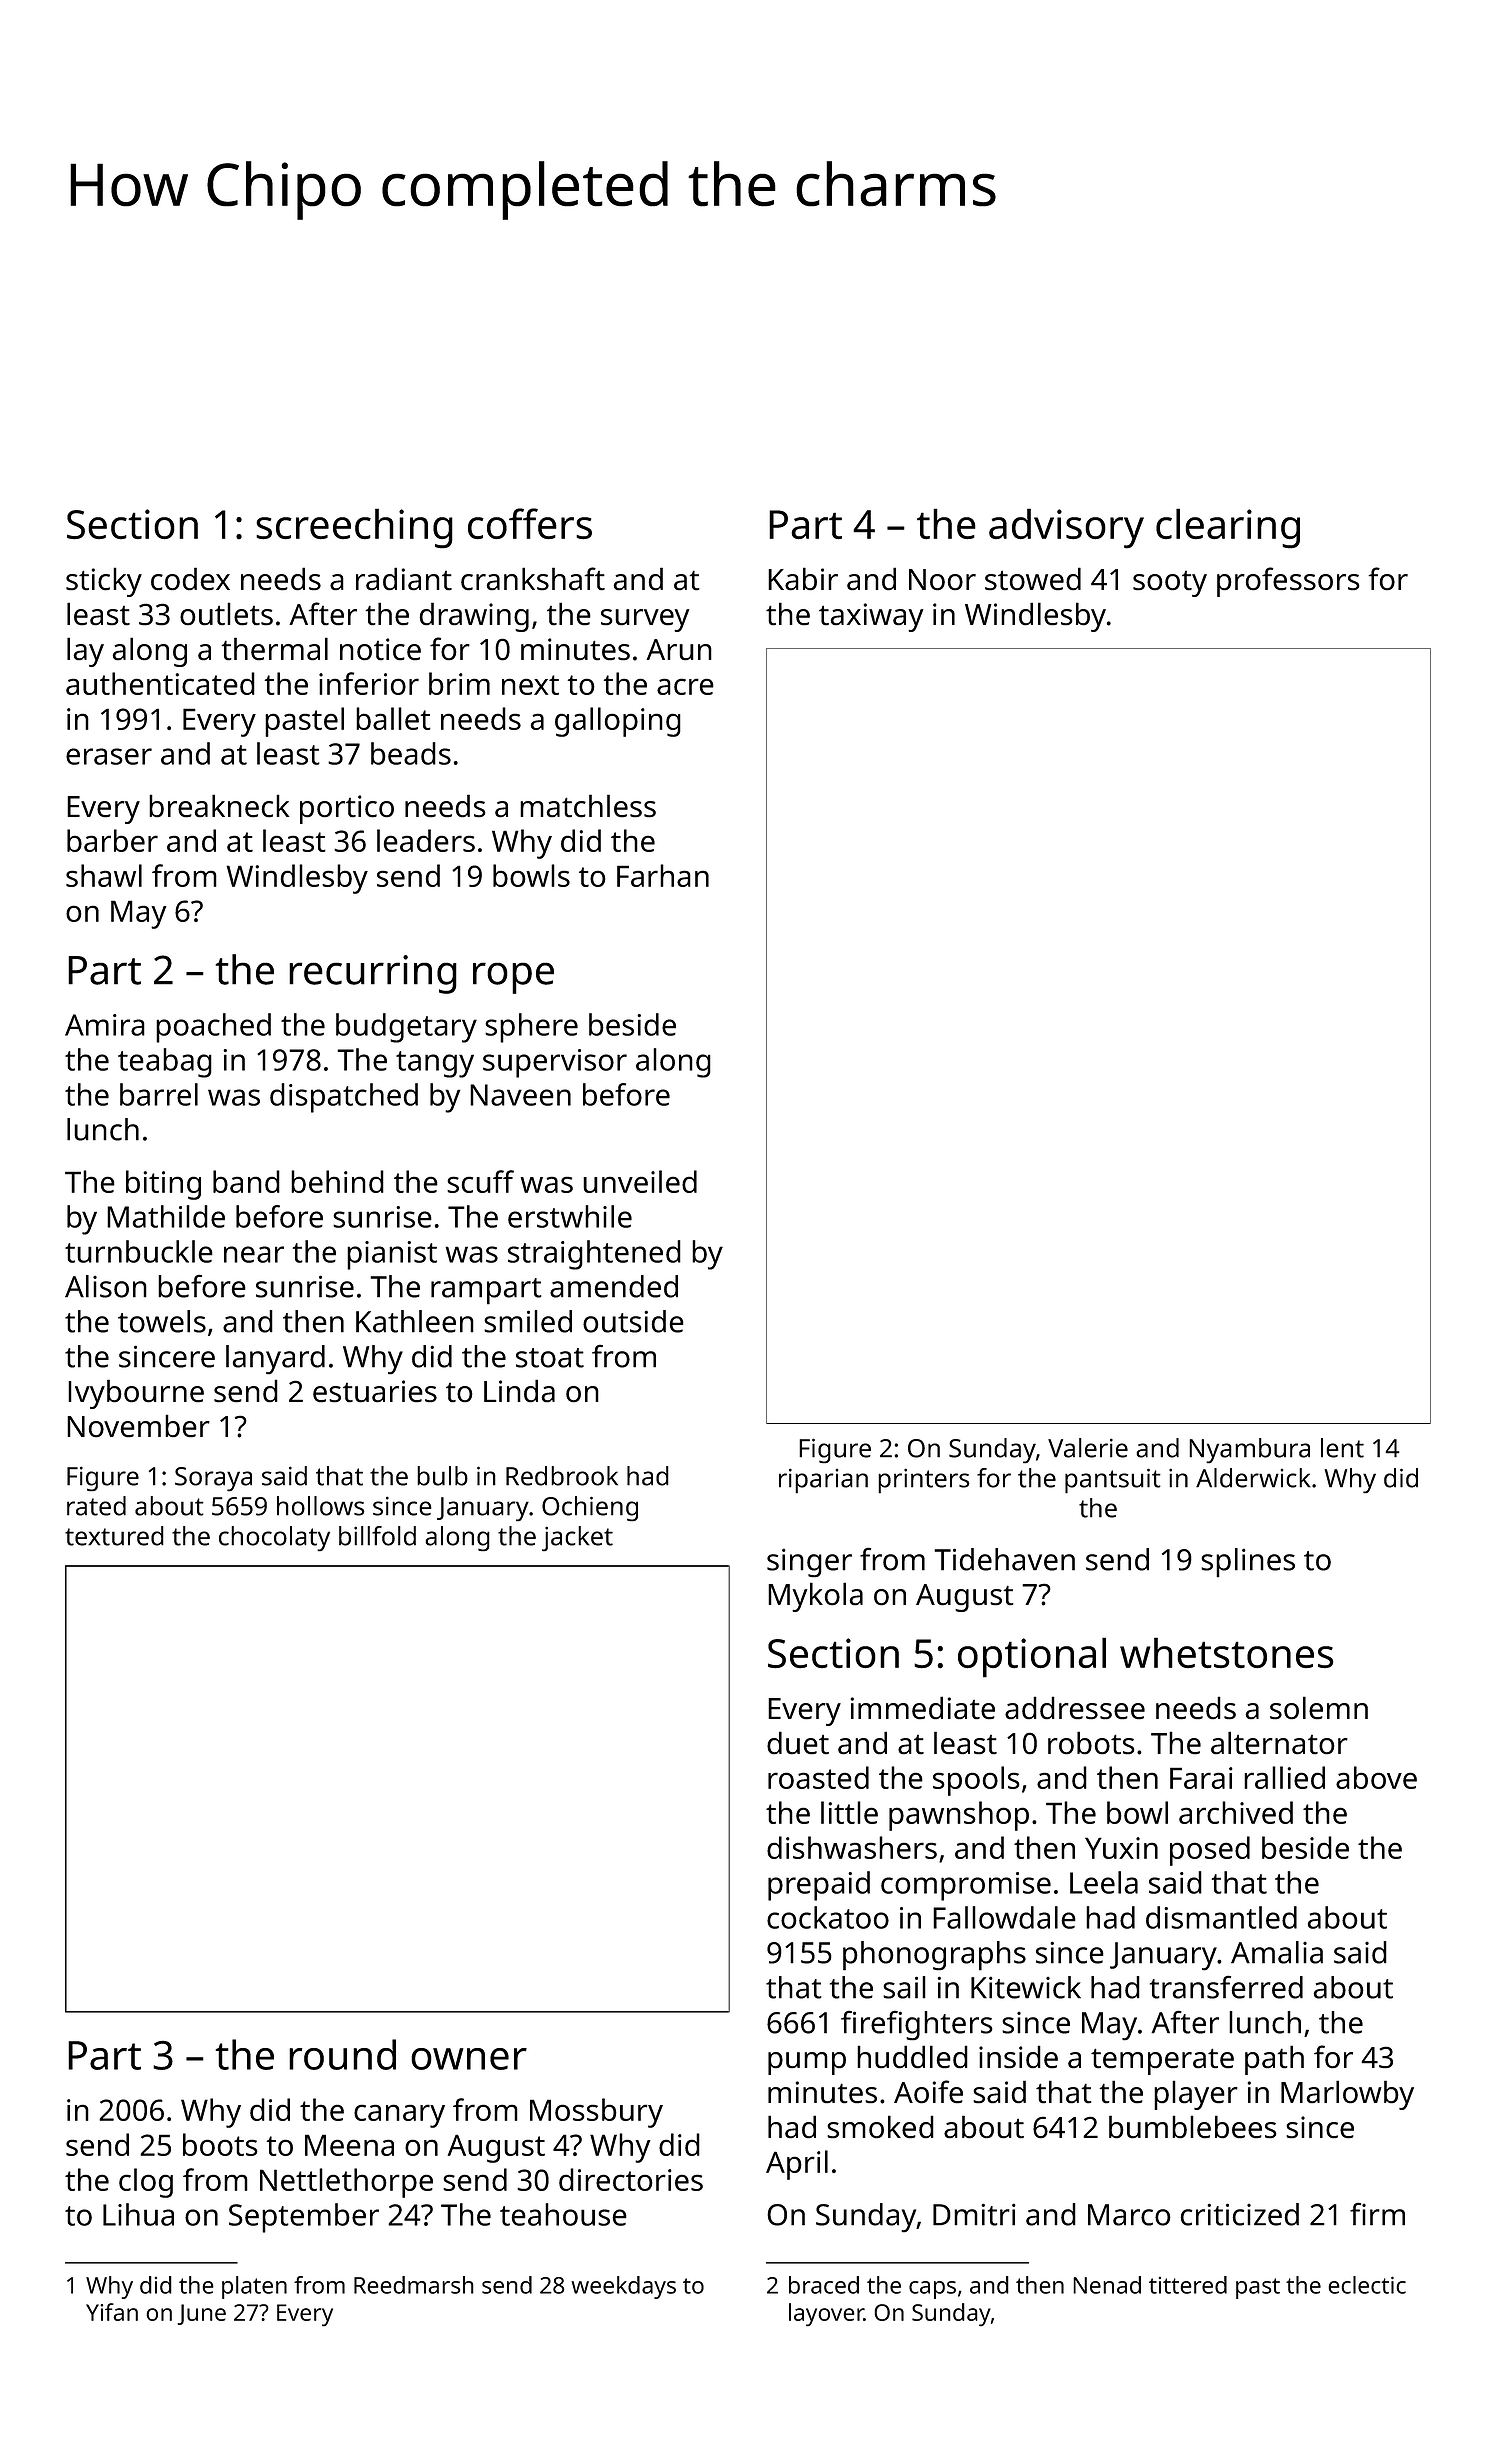  I want to click on Farhan, so click(663, 875).
